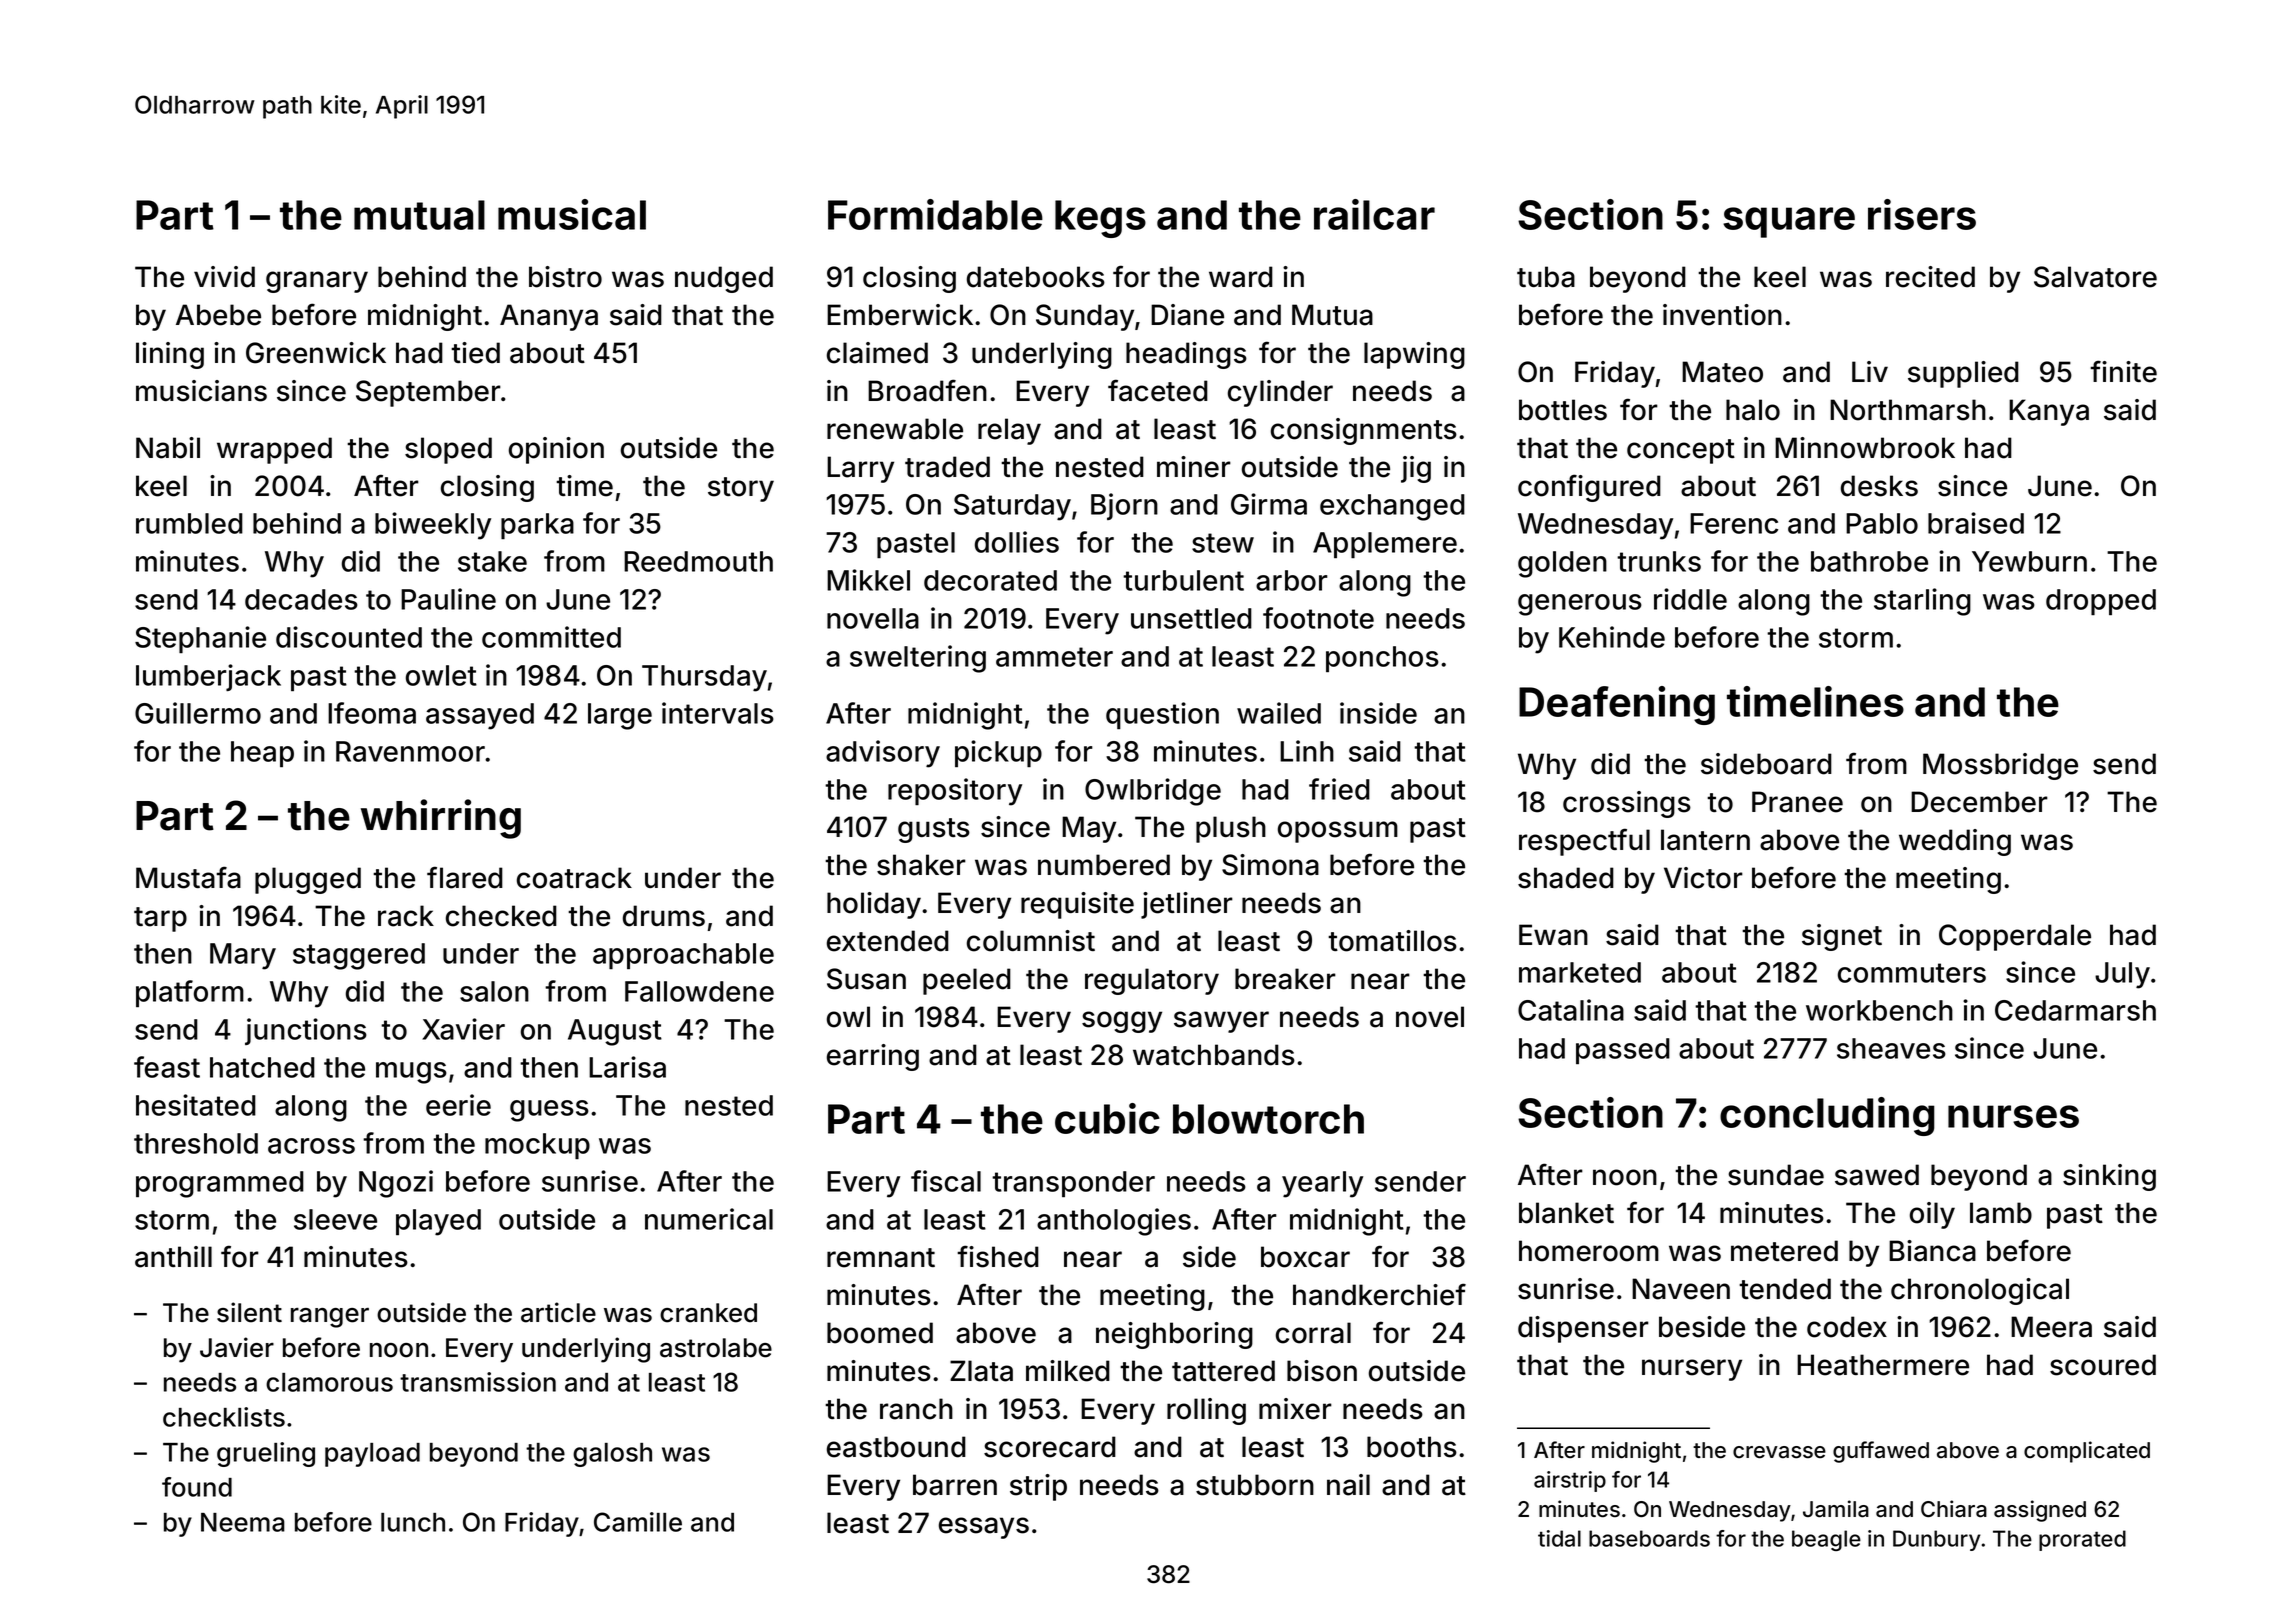 The width and height of the screenshot is (2292, 1620). I want to click on drums, so click(664, 916).
